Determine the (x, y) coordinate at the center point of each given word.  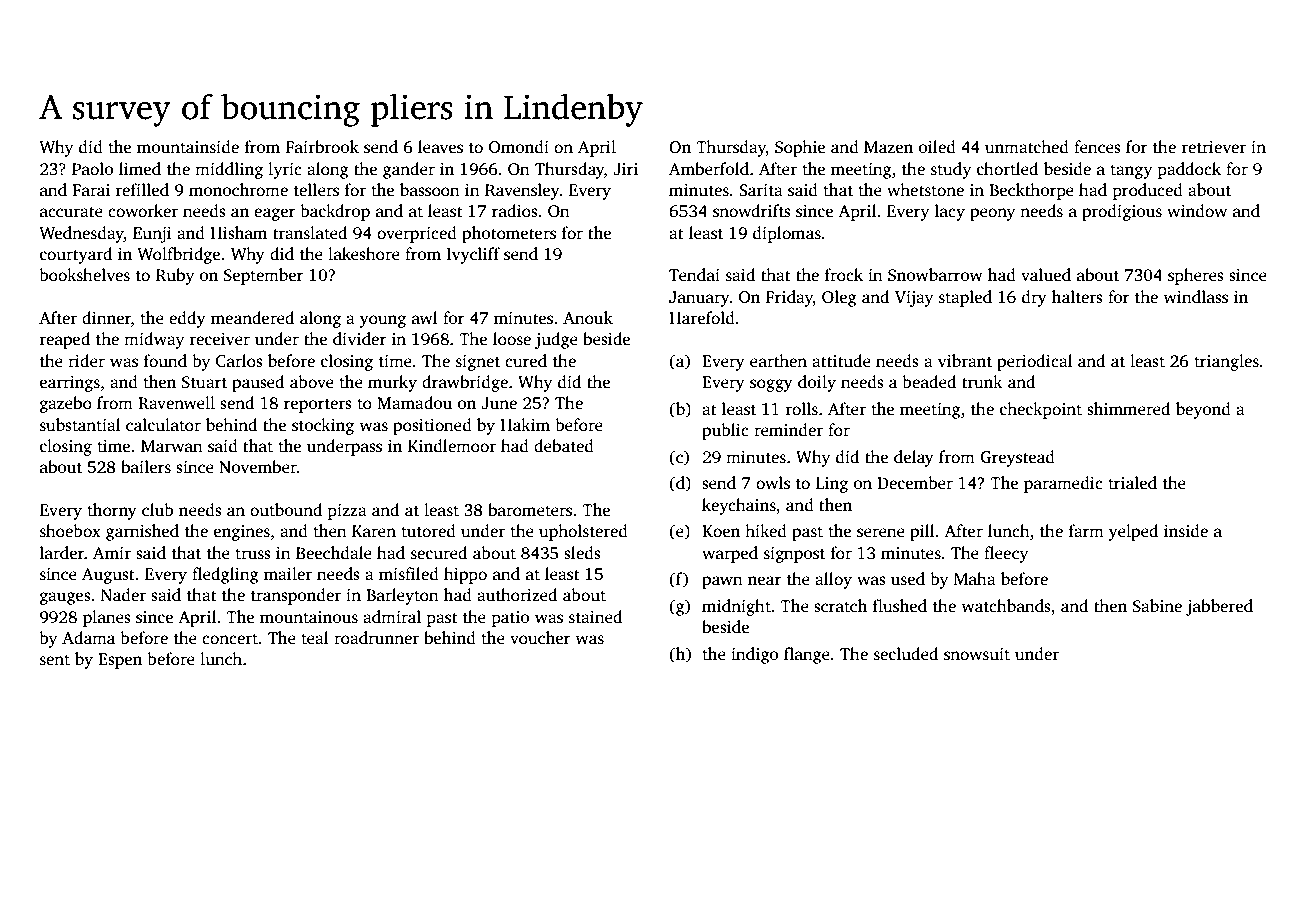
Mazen (888, 147)
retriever (1214, 147)
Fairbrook (322, 147)
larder (62, 553)
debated (564, 446)
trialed (1132, 483)
